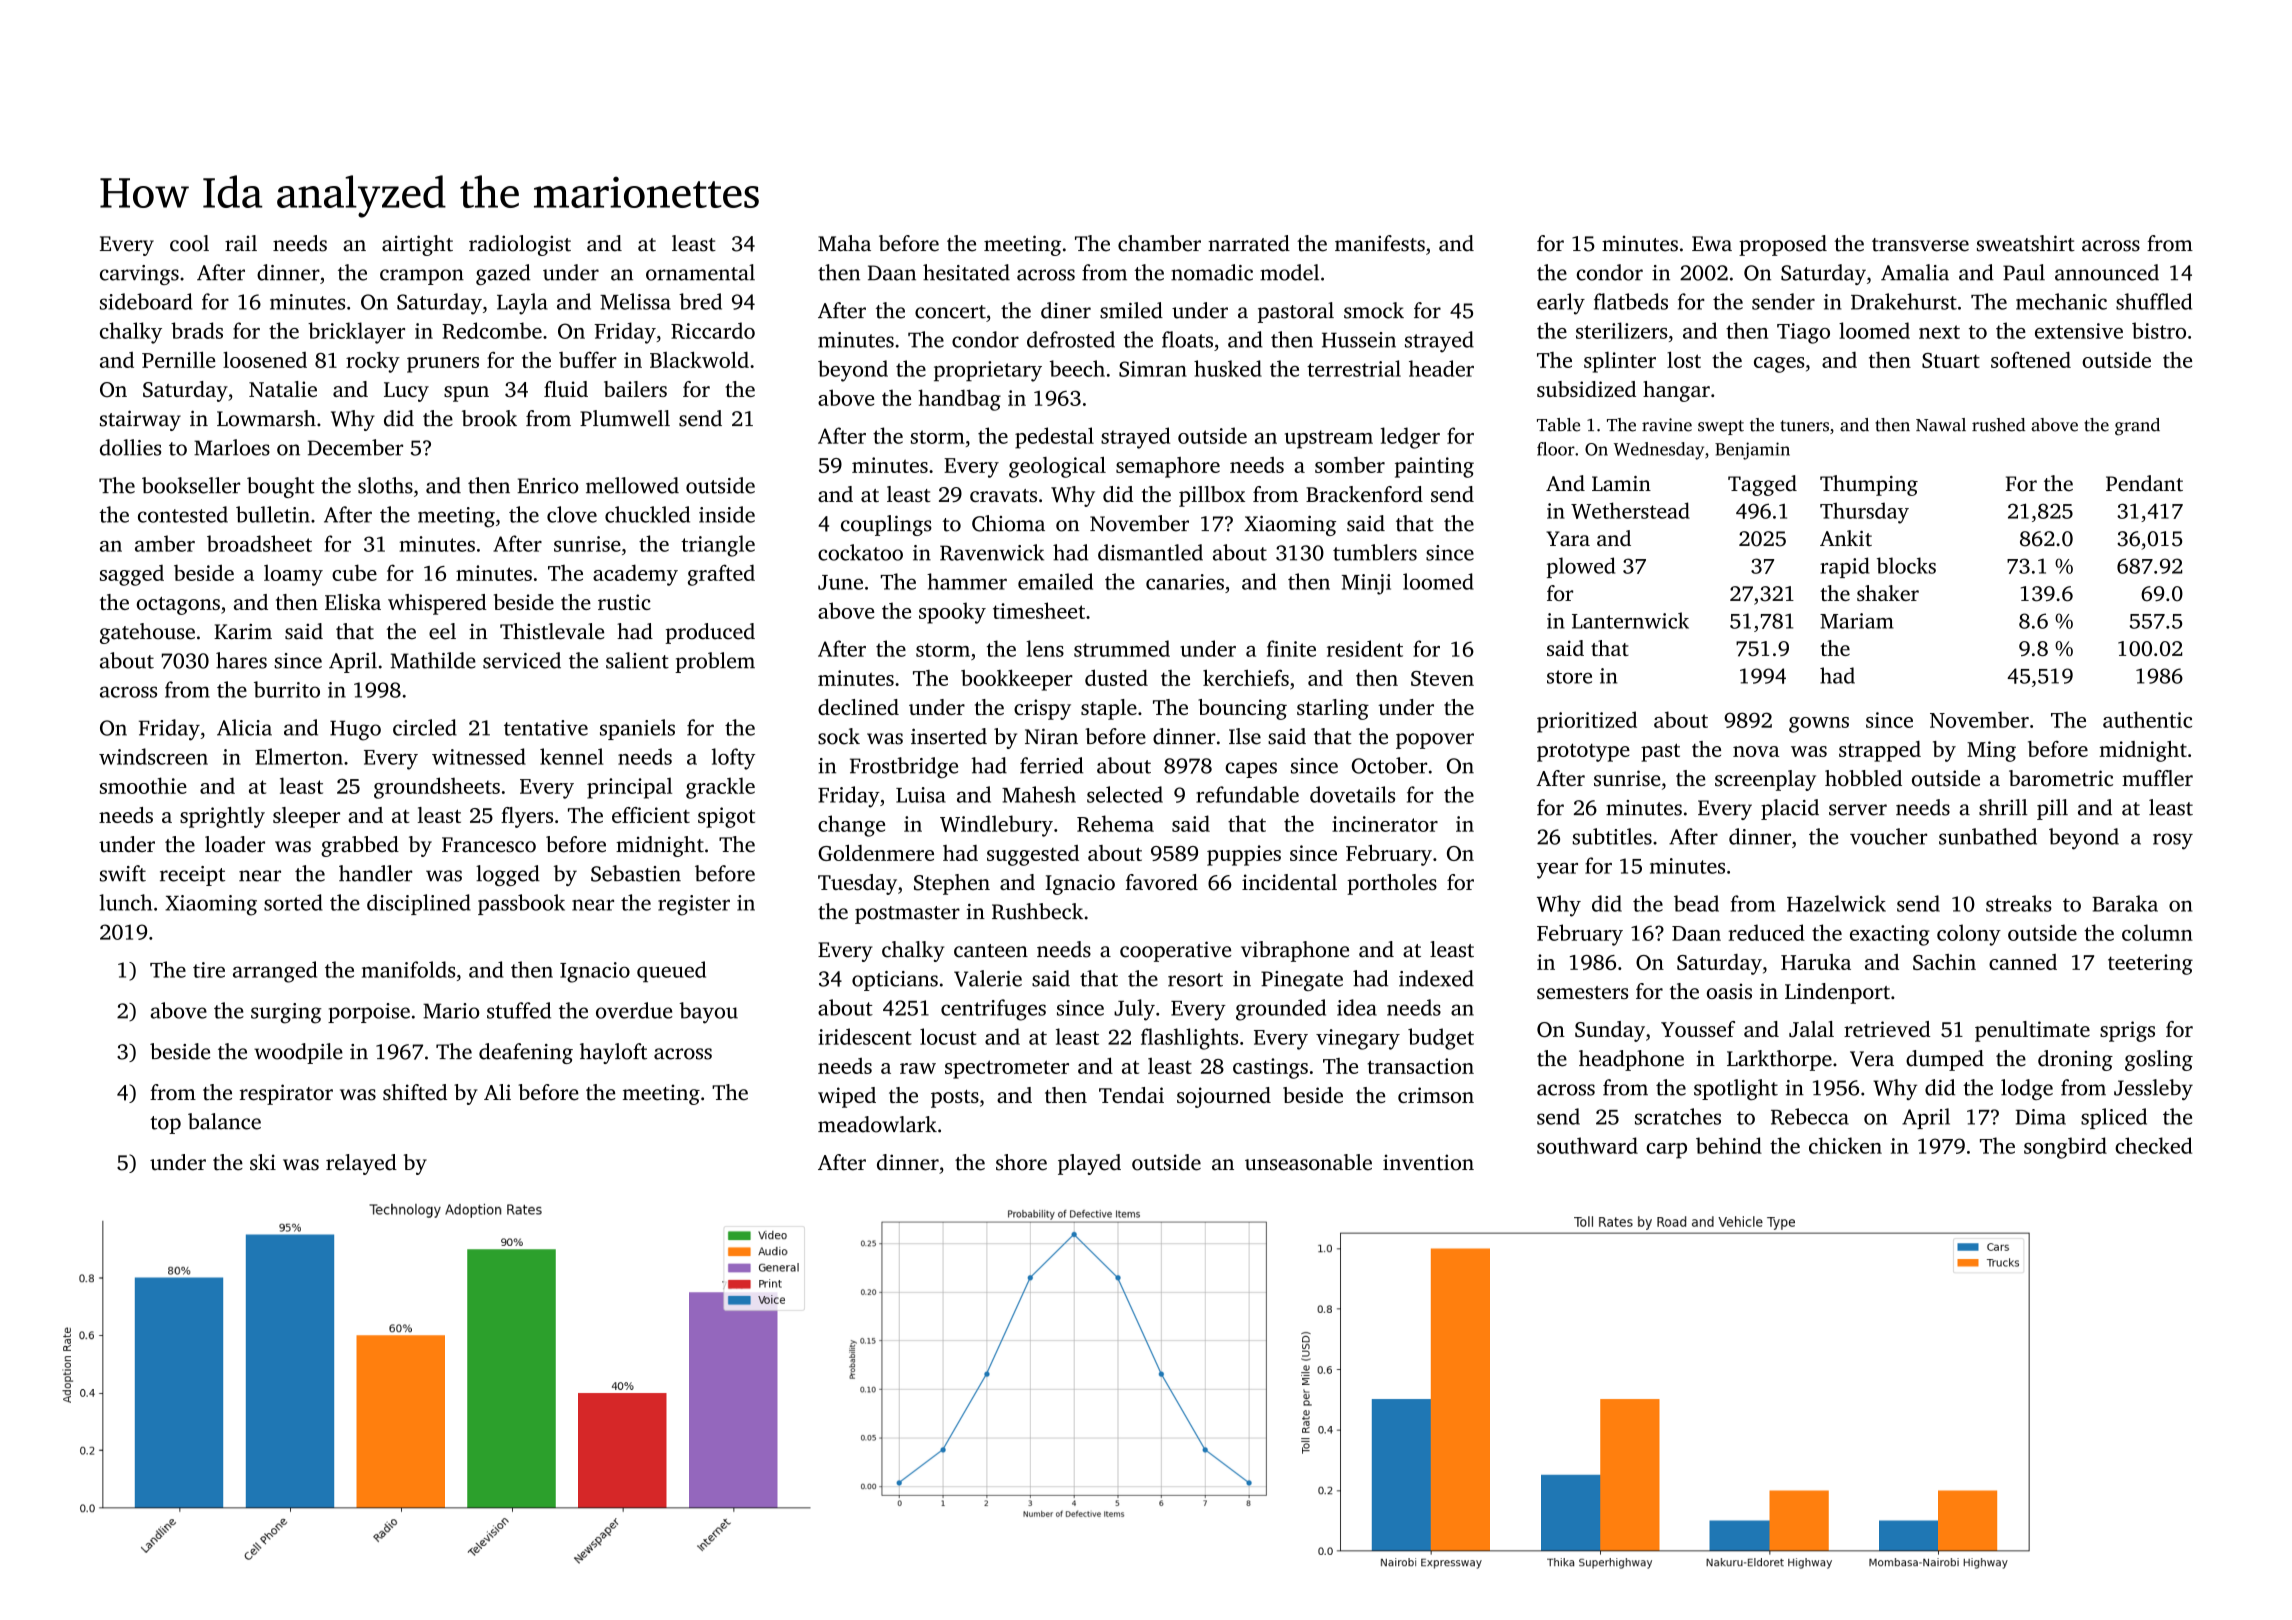 The width and height of the screenshot is (2292, 1620). I want to click on Lowmarsh, so click(266, 418).
